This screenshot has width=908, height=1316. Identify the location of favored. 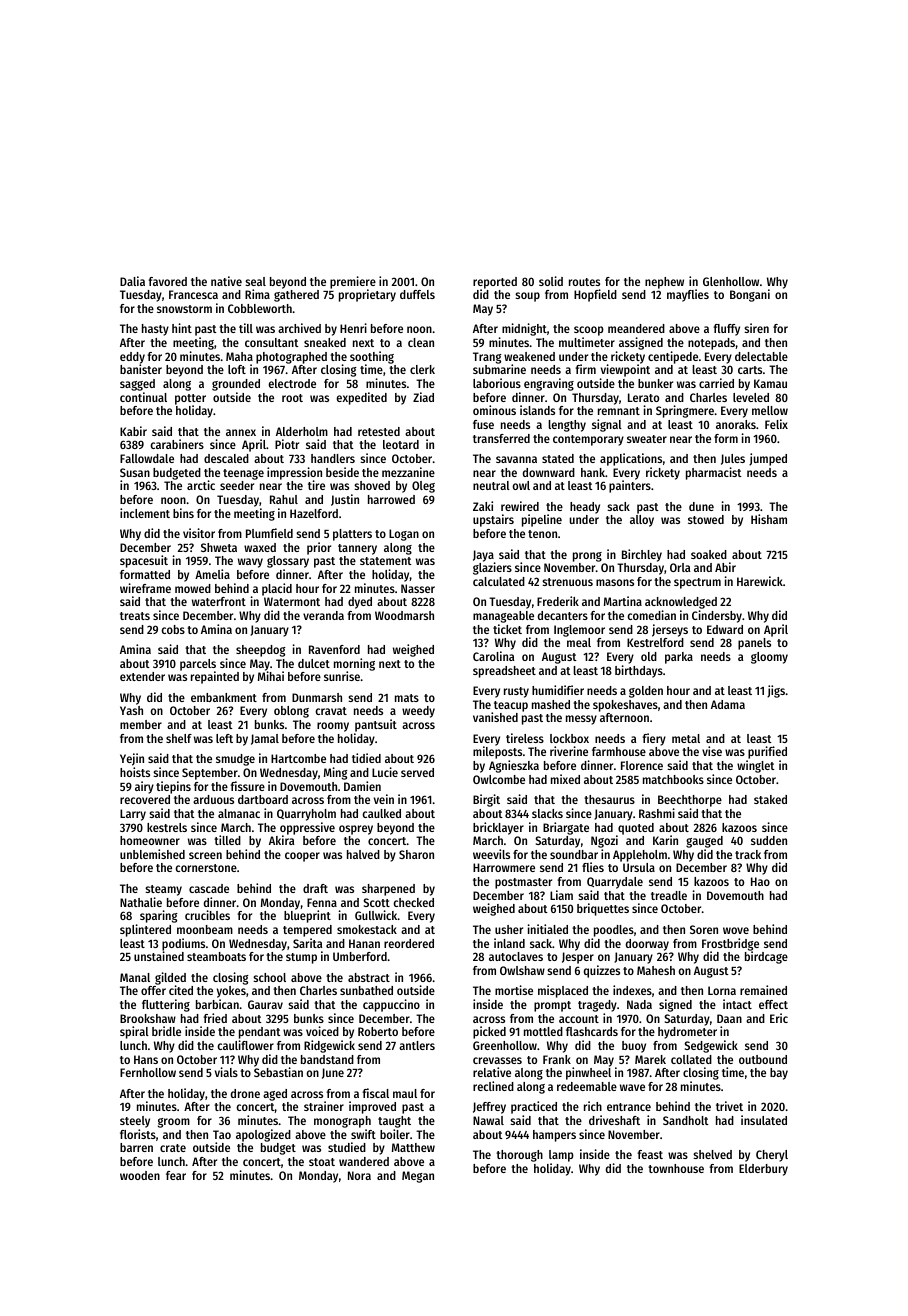
(167, 281).
